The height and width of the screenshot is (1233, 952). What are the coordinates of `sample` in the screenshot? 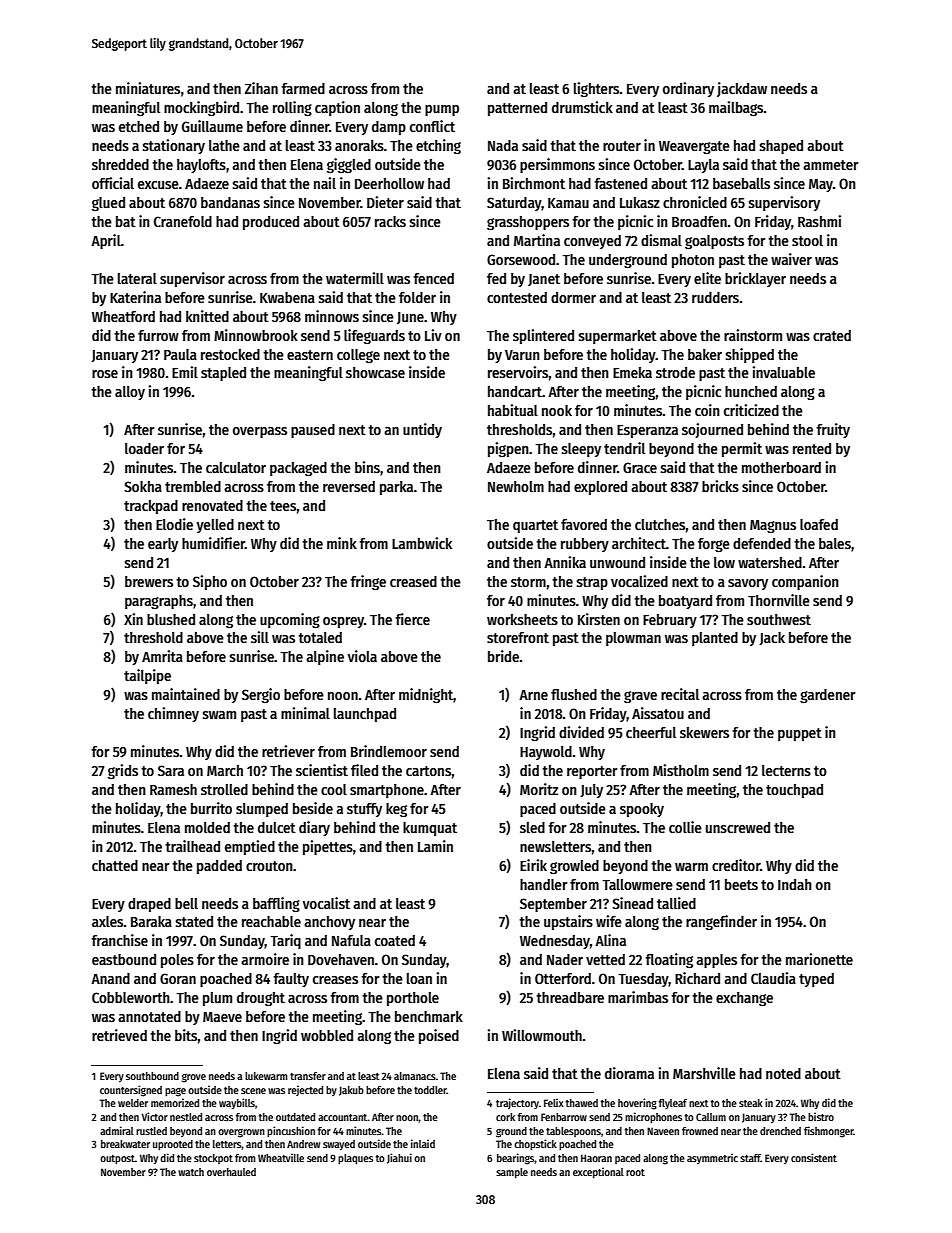 It's located at (512, 1173).
